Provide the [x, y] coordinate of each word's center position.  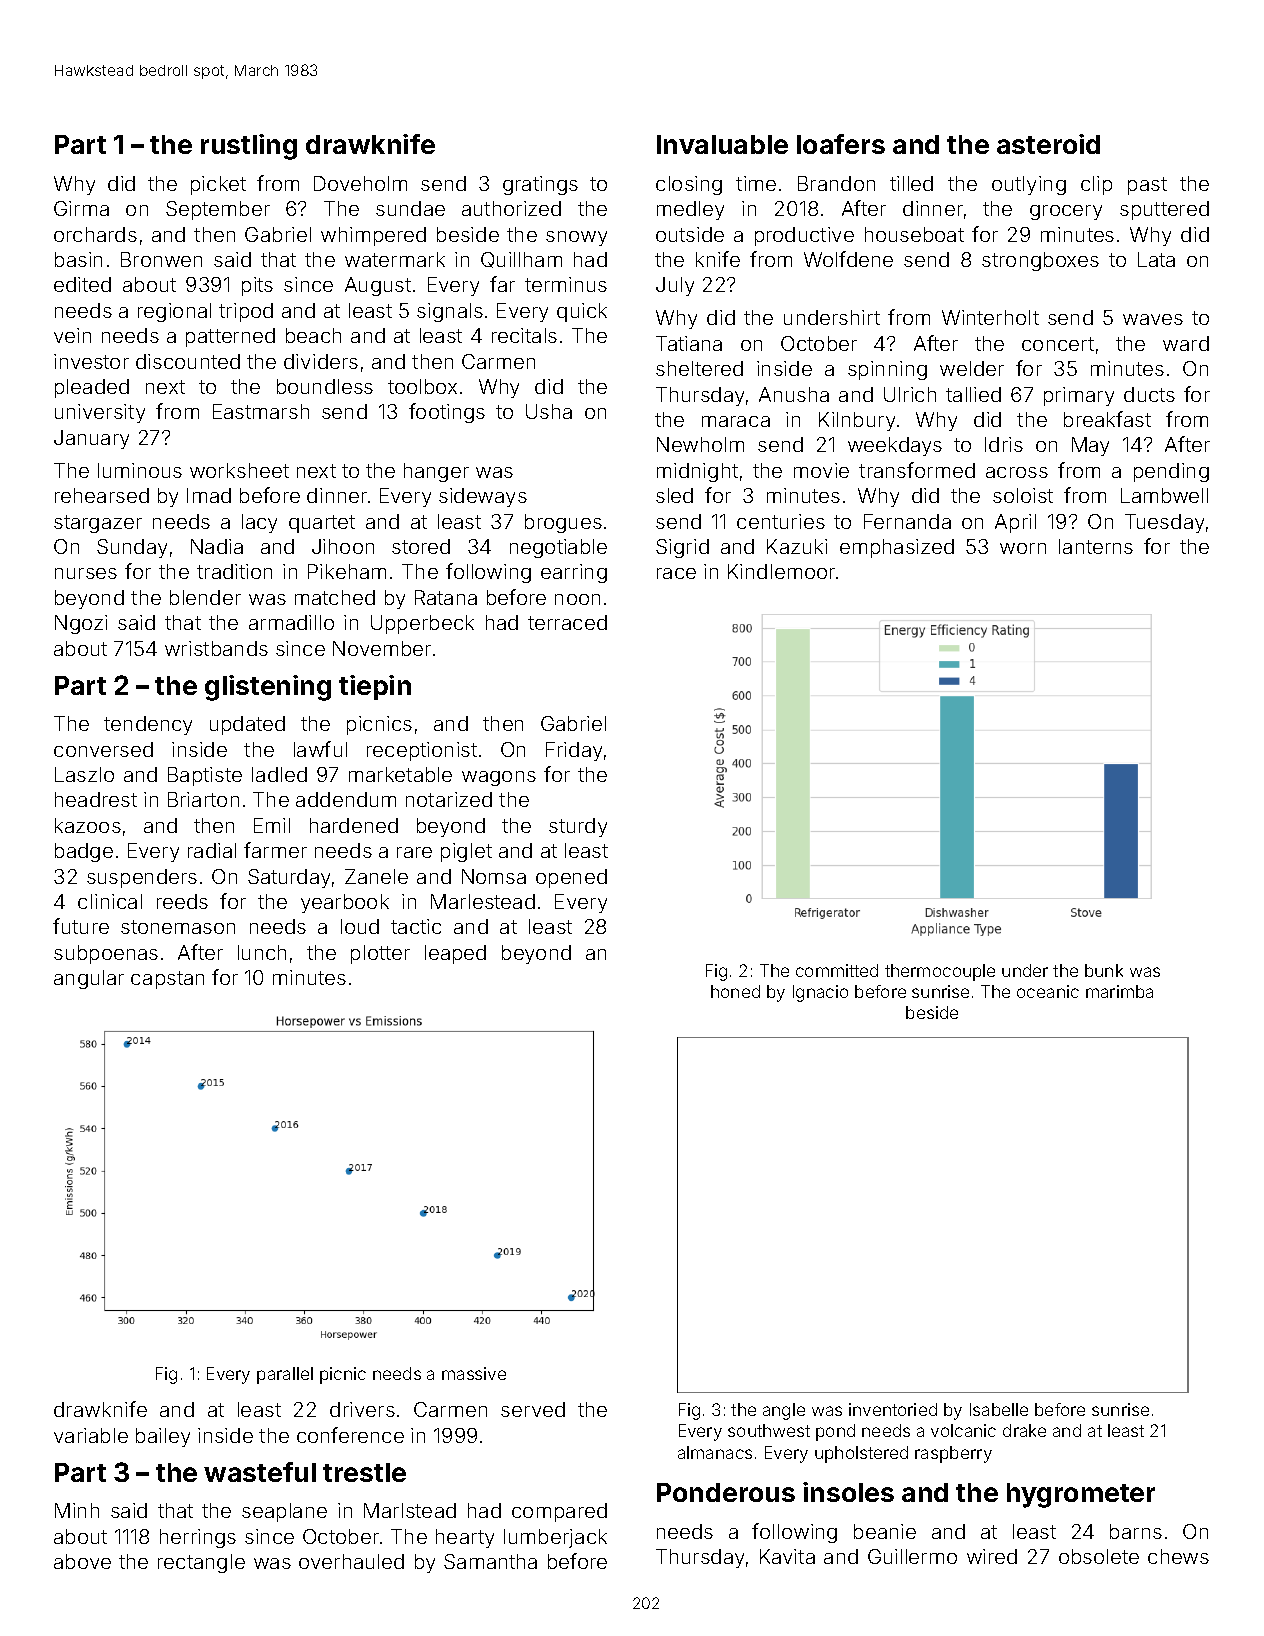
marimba [1119, 991]
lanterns [1096, 546]
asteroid [1048, 144]
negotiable [558, 548]
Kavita [787, 1556]
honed [735, 991]
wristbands [216, 648]
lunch [262, 952]
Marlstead [410, 1510]
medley [690, 210]
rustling [249, 147]
